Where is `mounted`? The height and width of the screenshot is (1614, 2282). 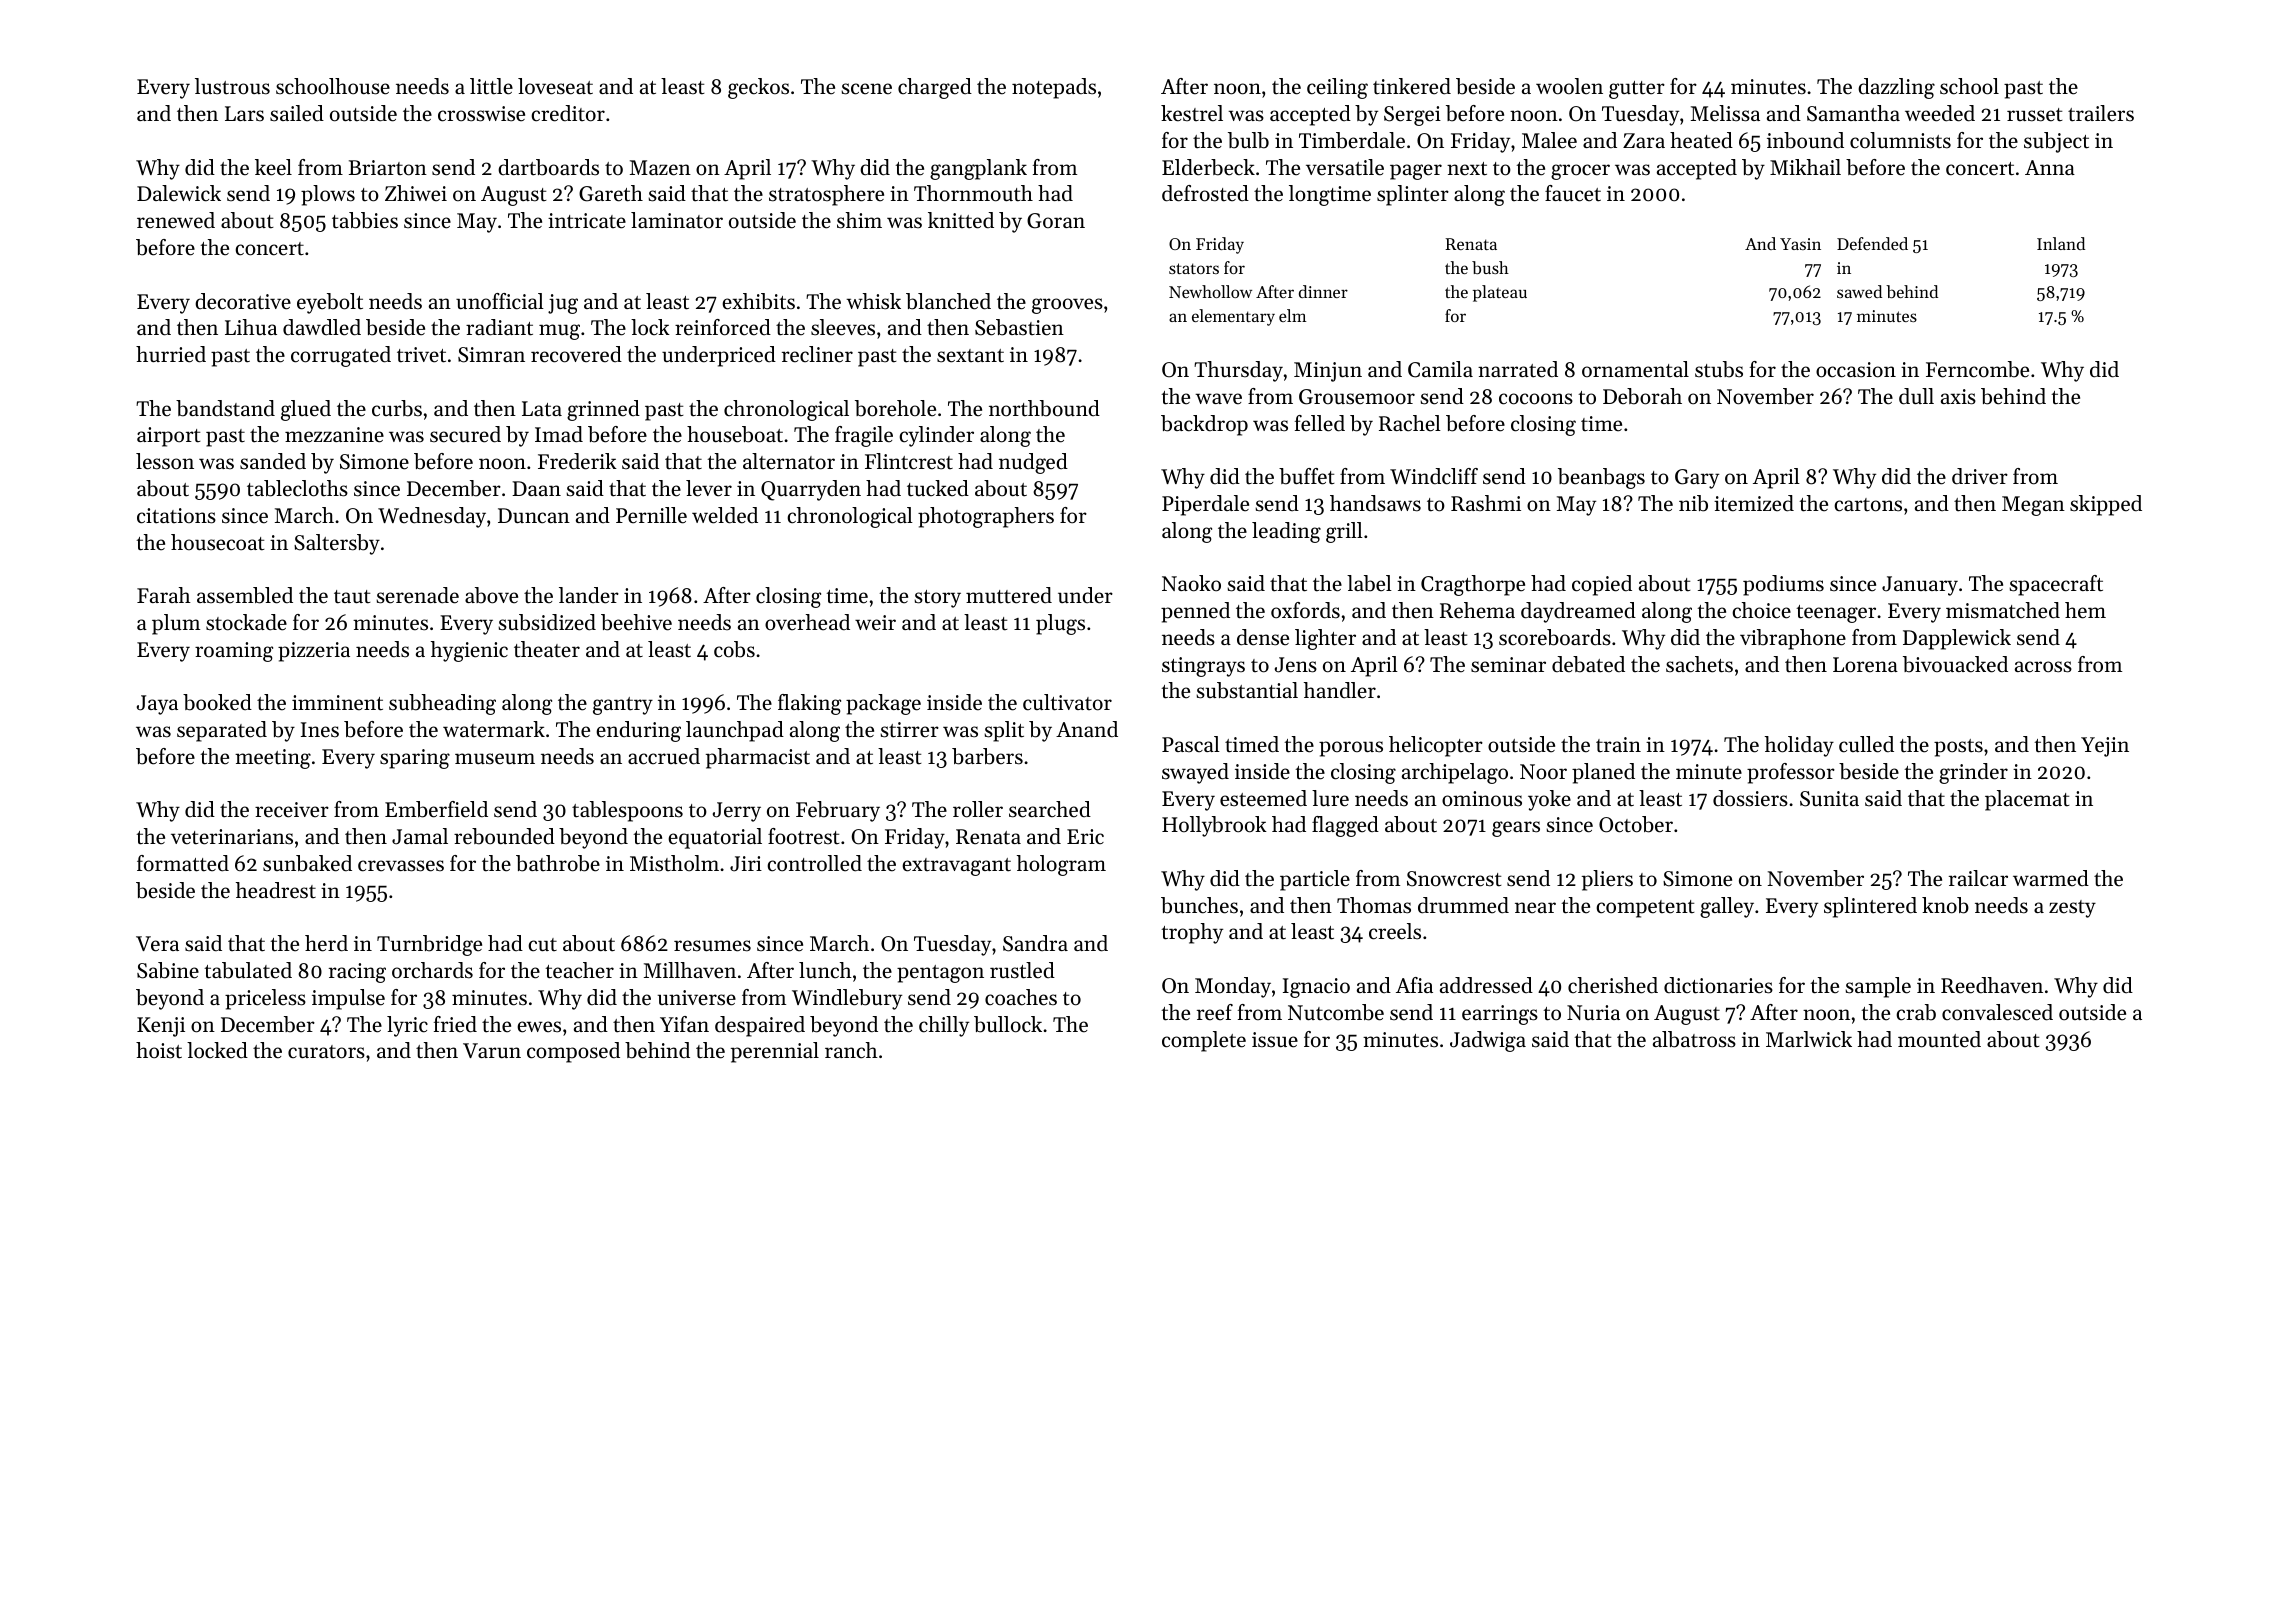
mounted is located at coordinates (1939, 1039).
